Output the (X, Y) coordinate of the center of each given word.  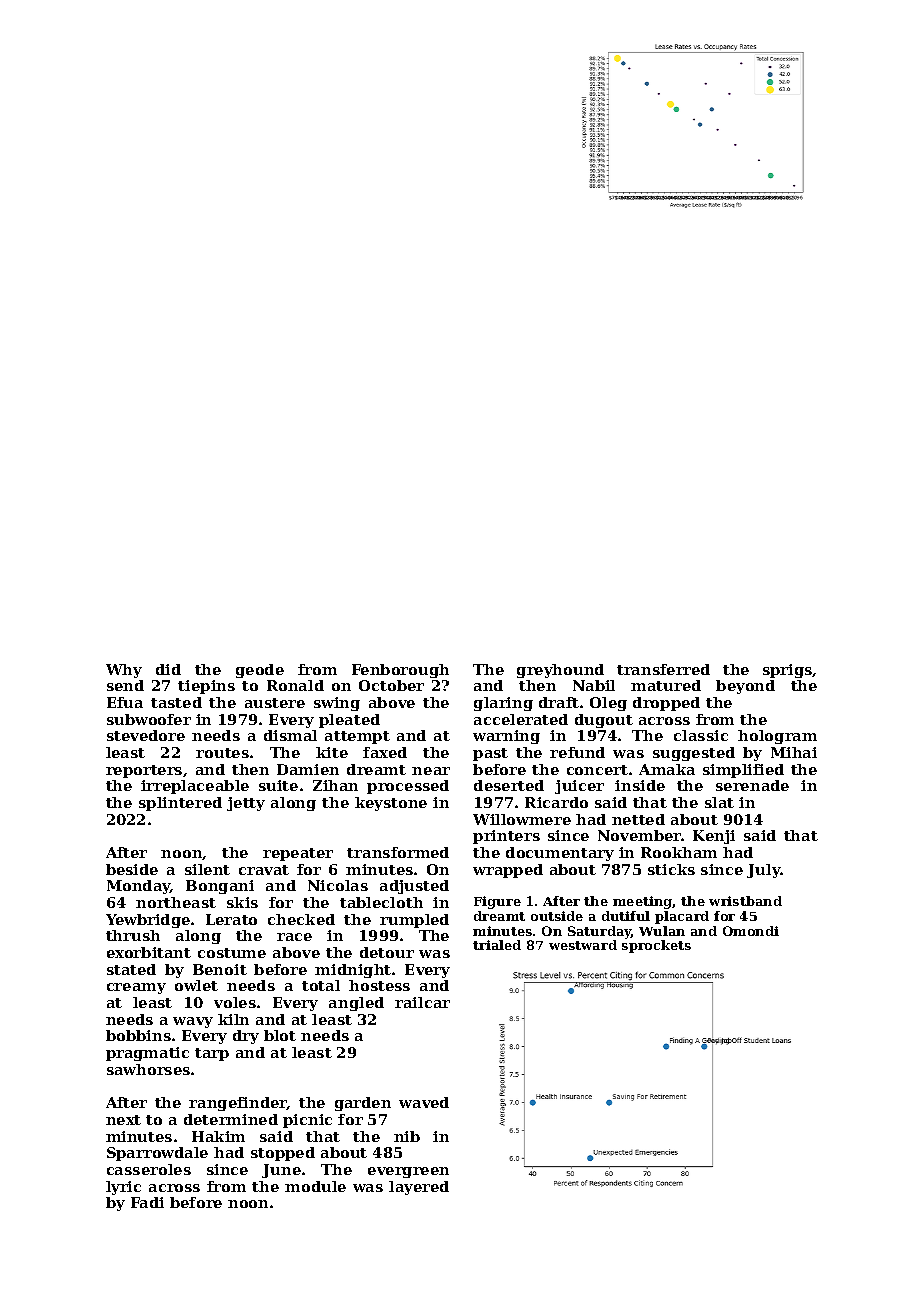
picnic (307, 1121)
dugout (604, 721)
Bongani (220, 887)
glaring (503, 704)
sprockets (656, 946)
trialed (497, 945)
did (168, 669)
